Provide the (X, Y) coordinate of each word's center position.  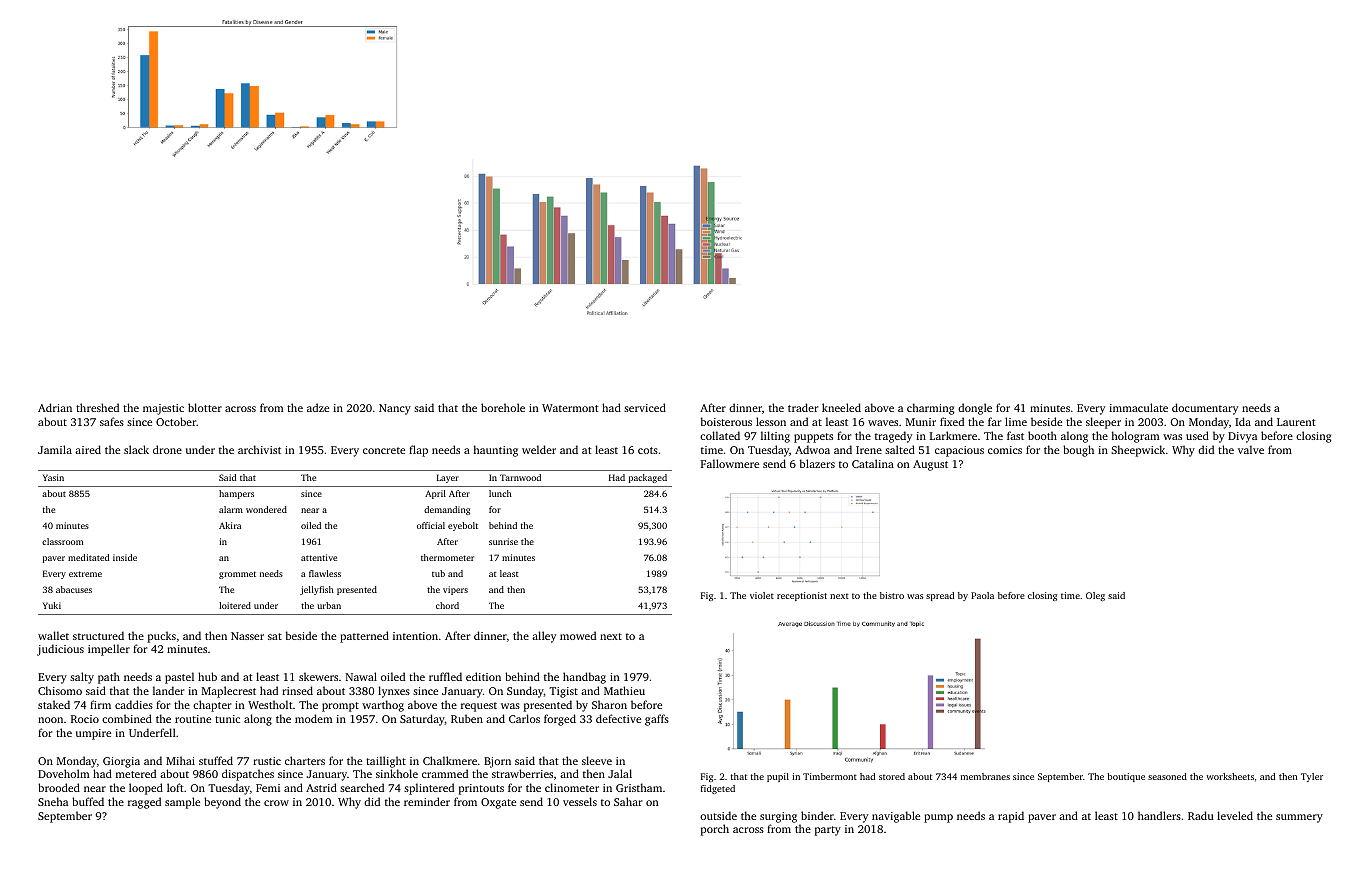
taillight (386, 762)
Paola (982, 595)
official (431, 525)
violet (762, 595)
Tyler (1312, 777)
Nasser (247, 636)
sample (182, 803)
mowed (578, 635)
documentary (1205, 409)
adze (318, 407)
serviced (645, 407)
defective (618, 718)
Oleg (1095, 596)
